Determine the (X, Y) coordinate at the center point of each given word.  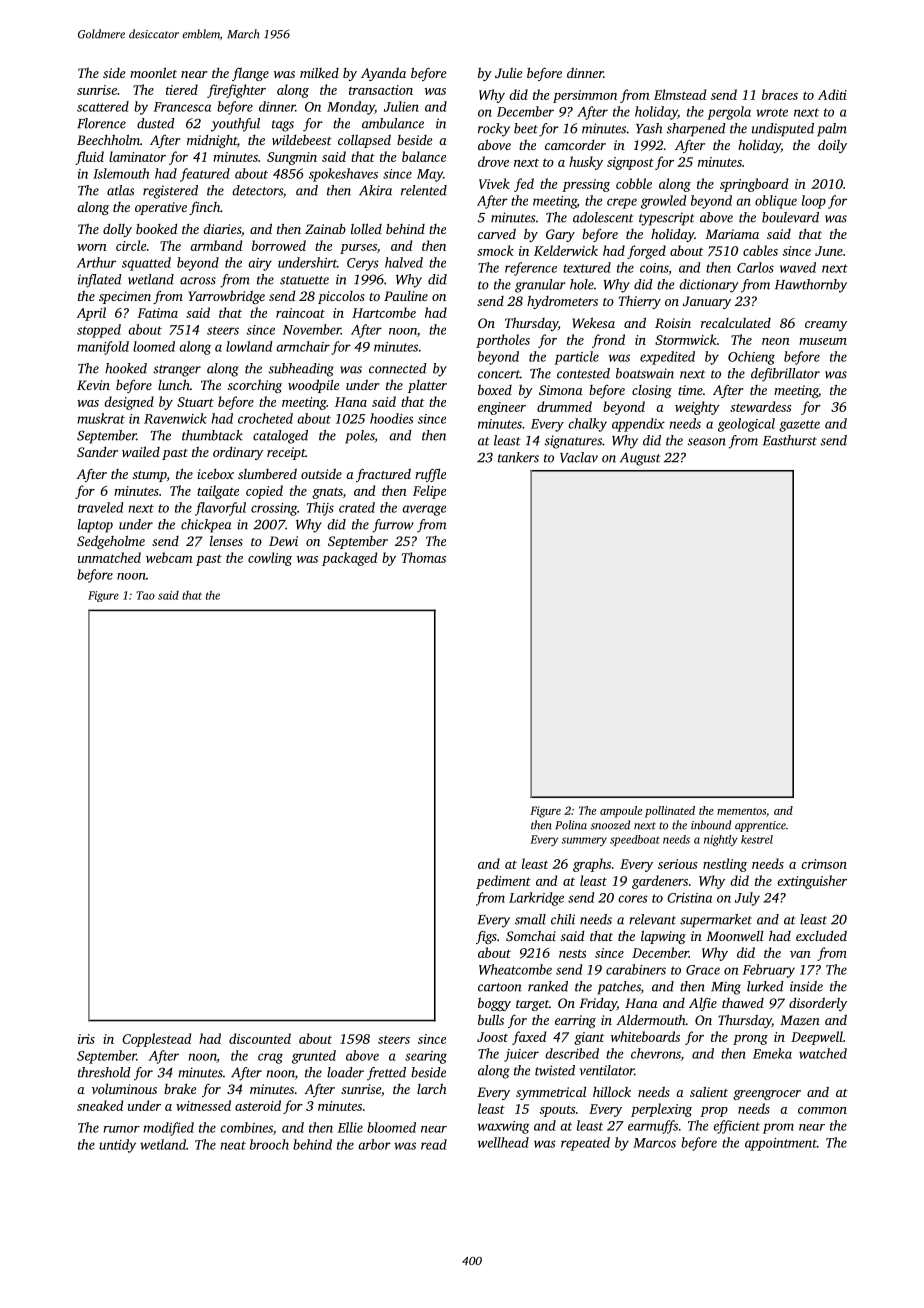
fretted (386, 1074)
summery (584, 841)
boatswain (645, 373)
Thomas (424, 557)
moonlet (153, 72)
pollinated (670, 812)
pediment (503, 882)
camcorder (575, 145)
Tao (145, 595)
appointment (781, 1144)
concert (499, 374)
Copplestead (156, 1040)
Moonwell (734, 936)
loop (814, 202)
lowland (249, 346)
